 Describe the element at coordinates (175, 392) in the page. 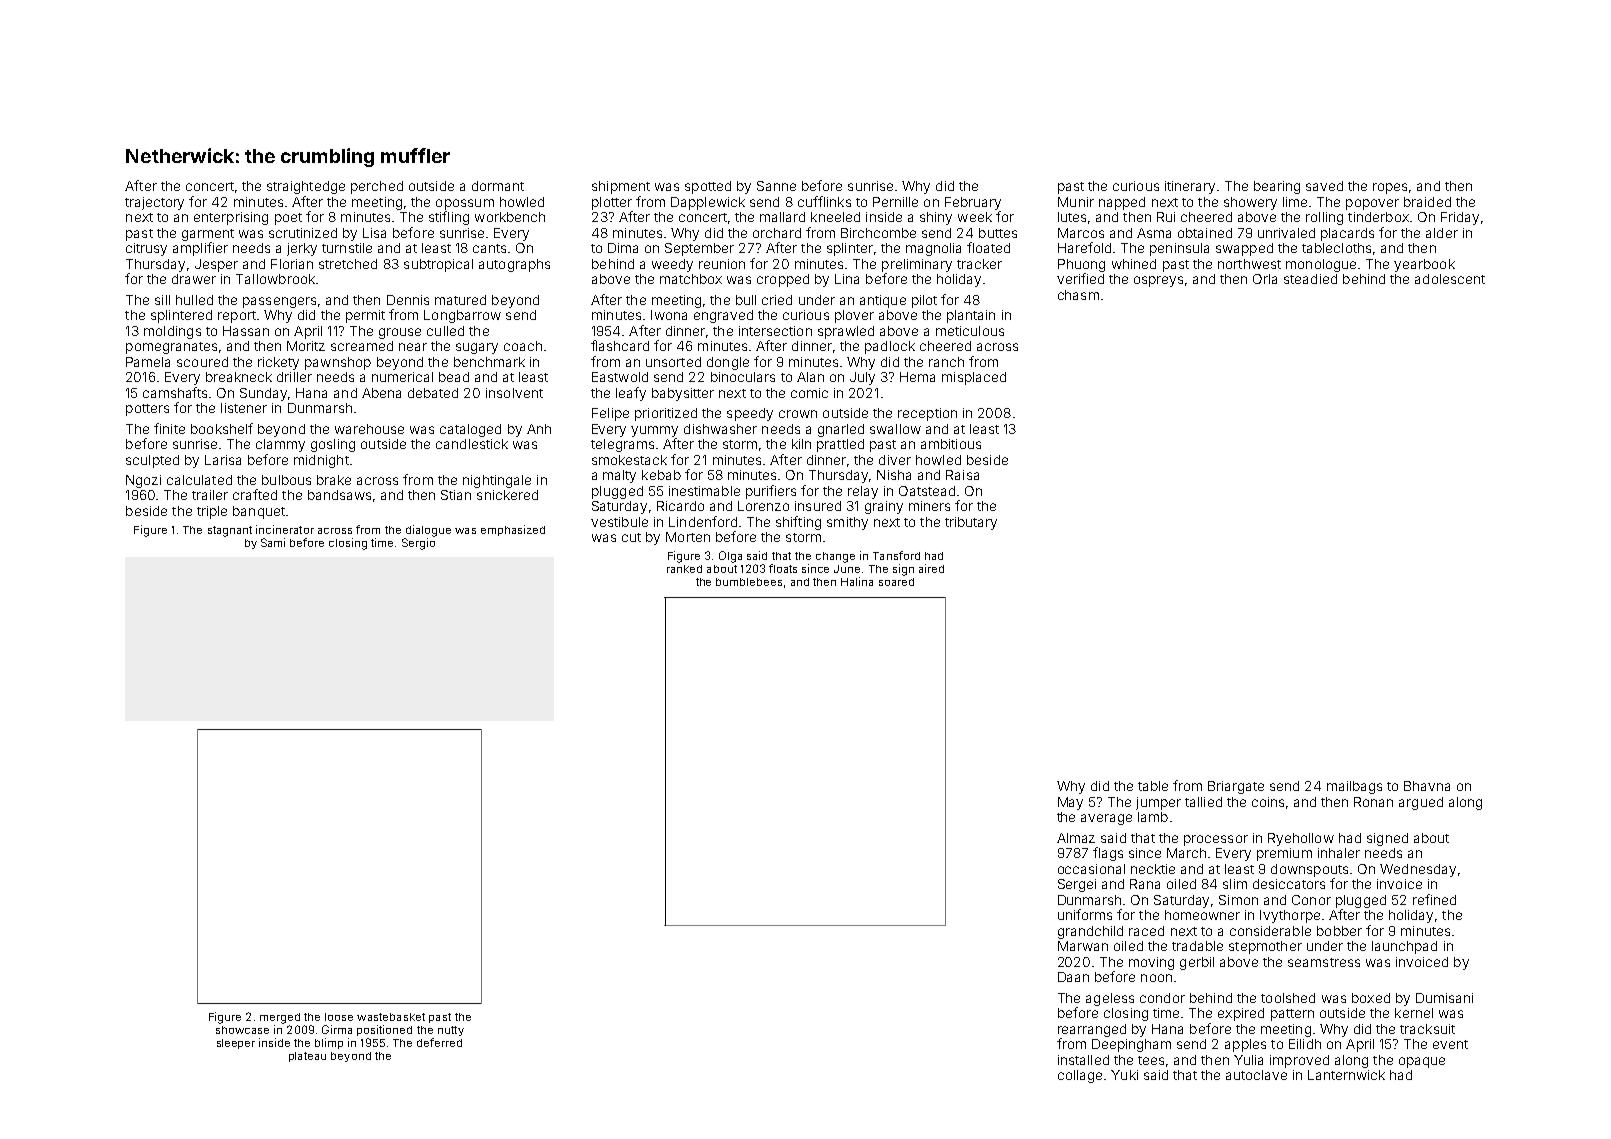

I see `camshafts` at that location.
